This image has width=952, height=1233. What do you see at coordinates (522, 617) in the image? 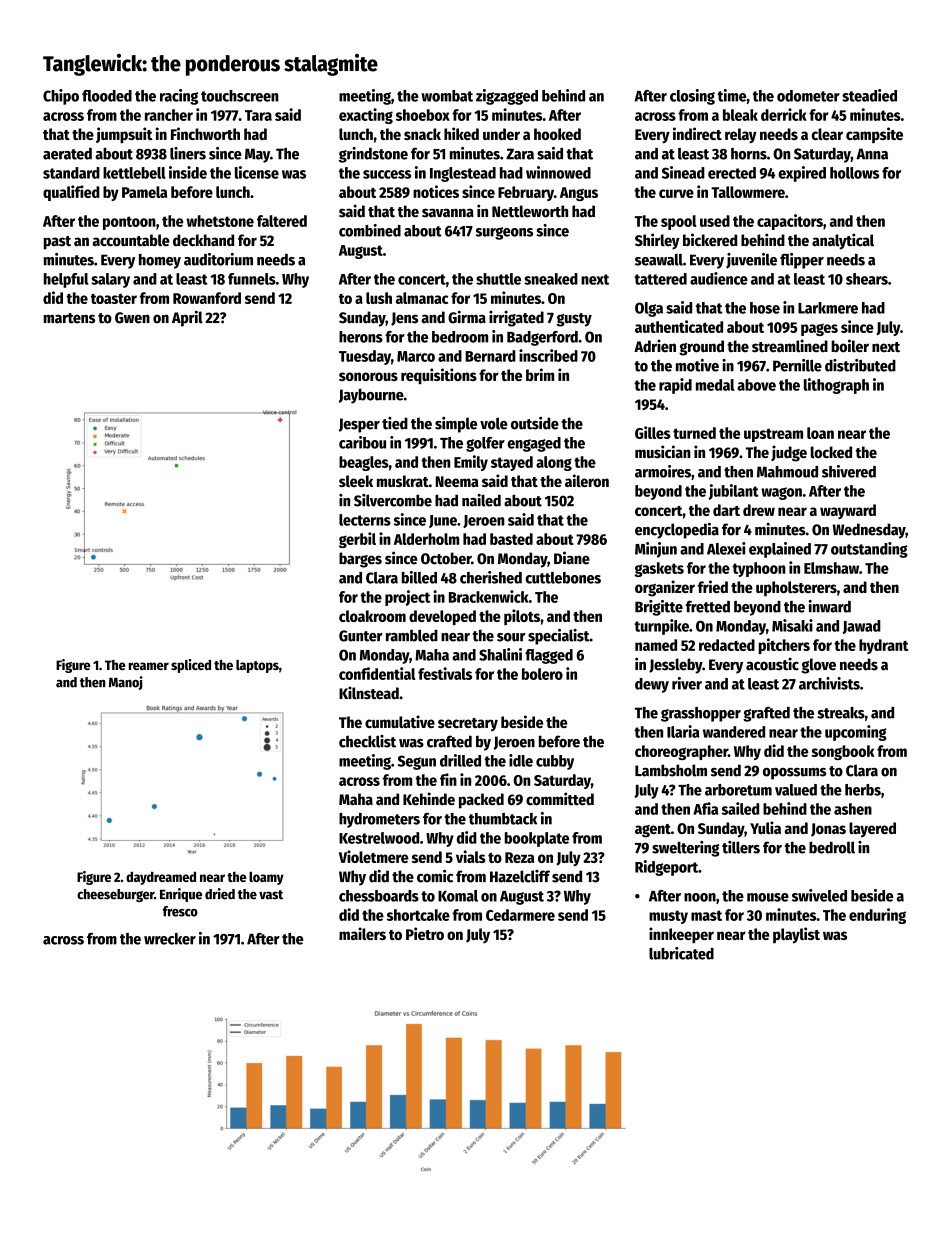
I see `pilots` at bounding box center [522, 617].
